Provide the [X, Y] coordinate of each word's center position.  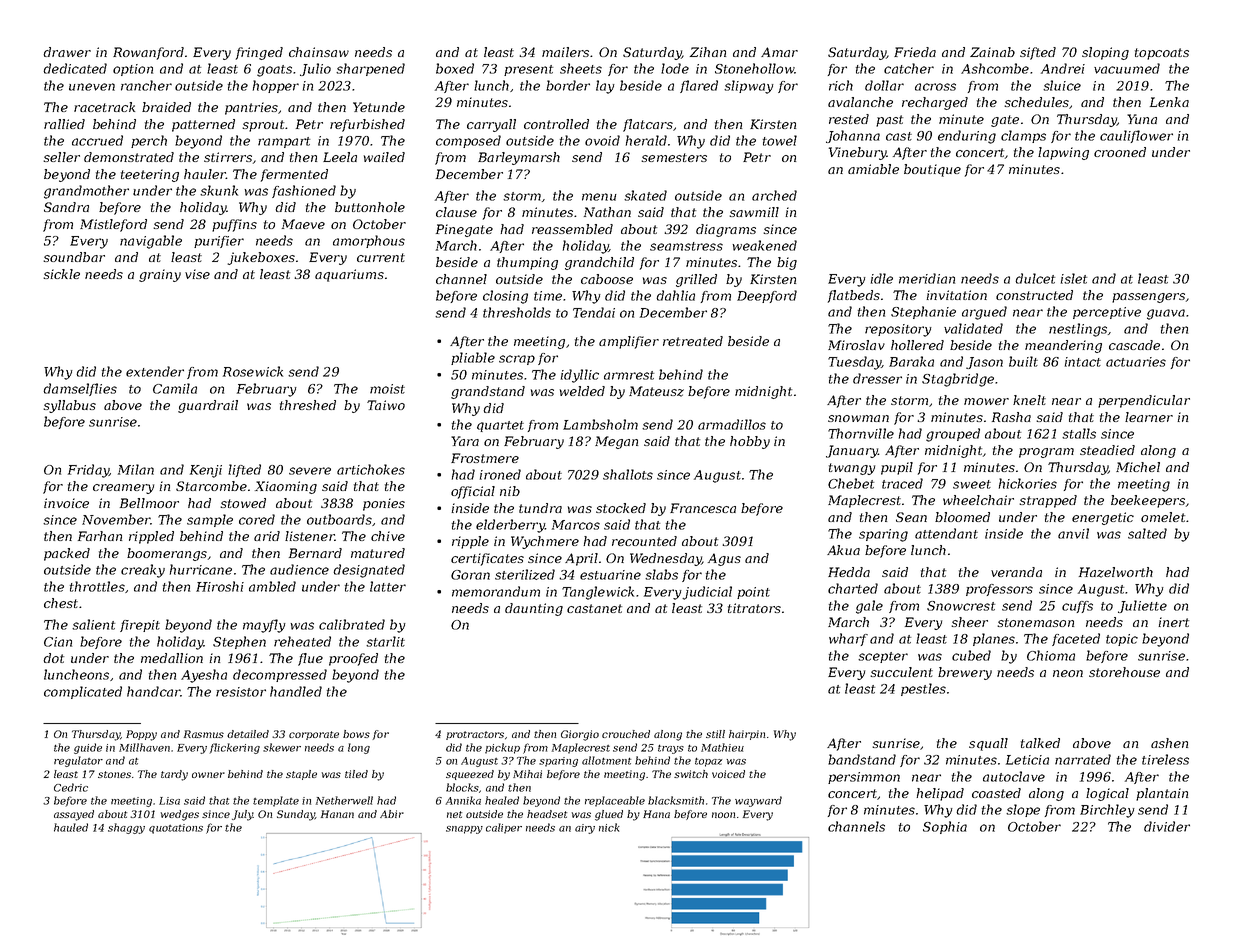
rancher [146, 85]
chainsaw [319, 52]
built [1023, 361]
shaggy [126, 828]
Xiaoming [286, 487]
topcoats [1162, 54]
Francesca [703, 508]
